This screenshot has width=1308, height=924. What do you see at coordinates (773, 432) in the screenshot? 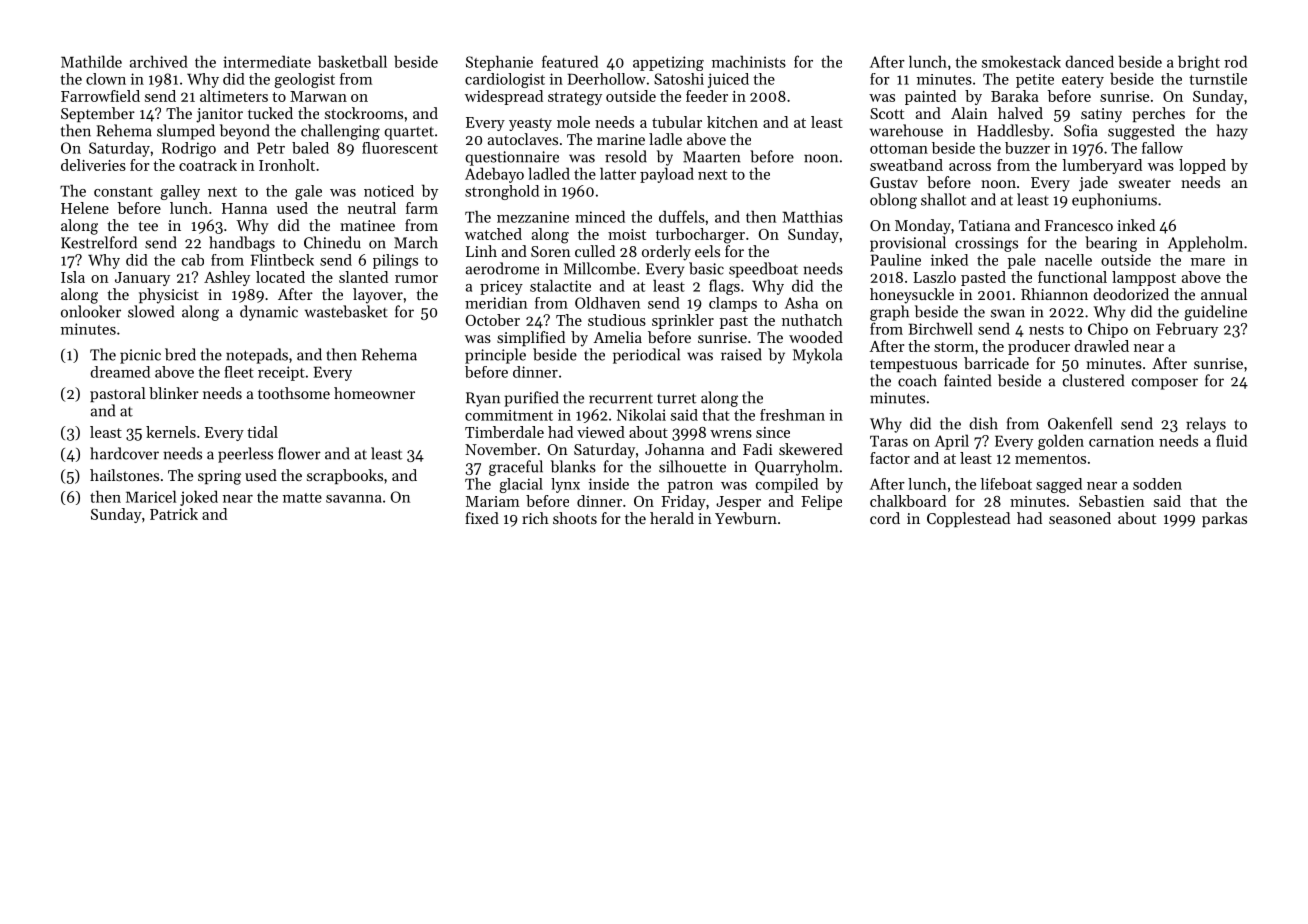
I see `since` at bounding box center [773, 432].
